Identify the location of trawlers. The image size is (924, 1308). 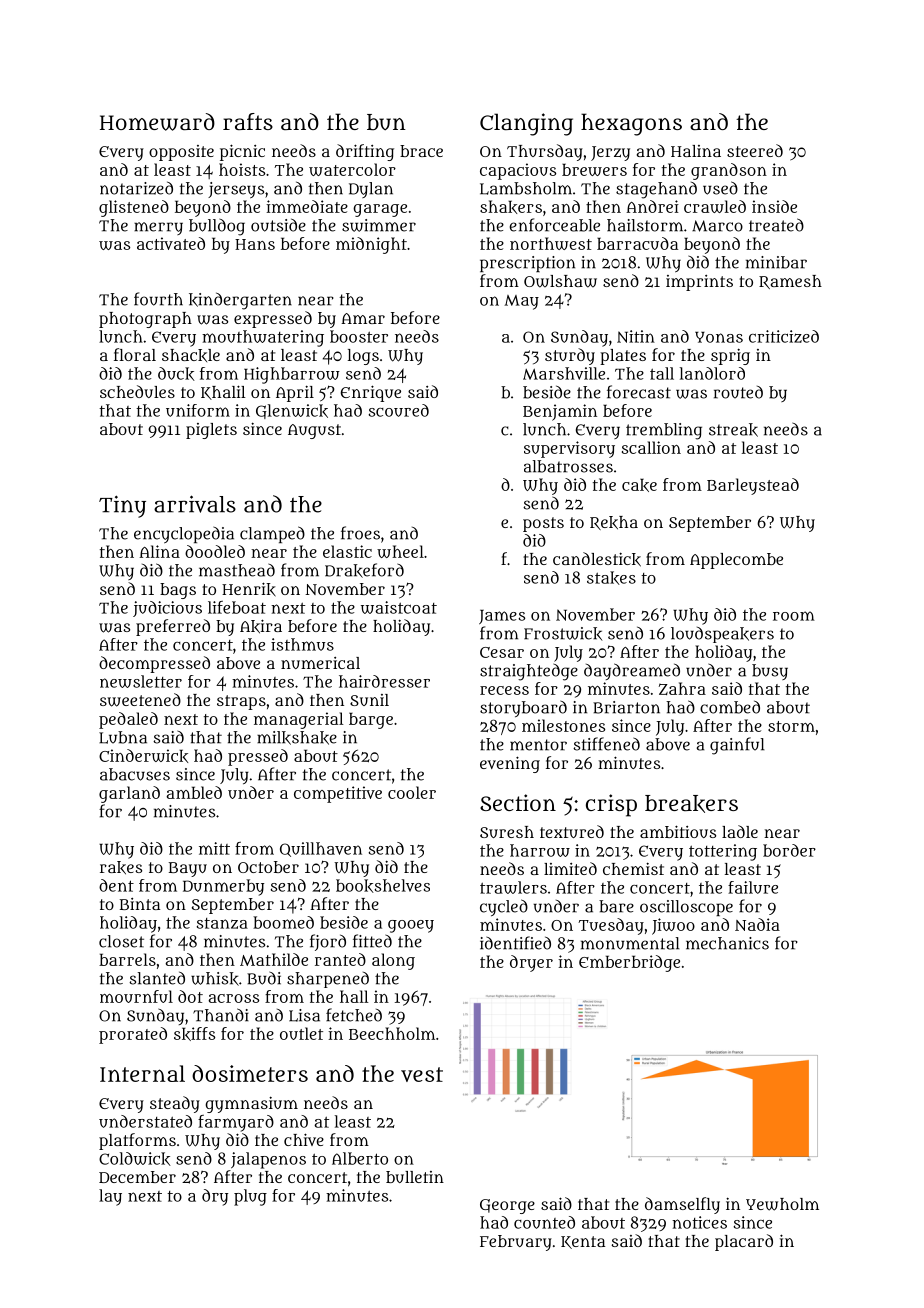
(513, 887).
